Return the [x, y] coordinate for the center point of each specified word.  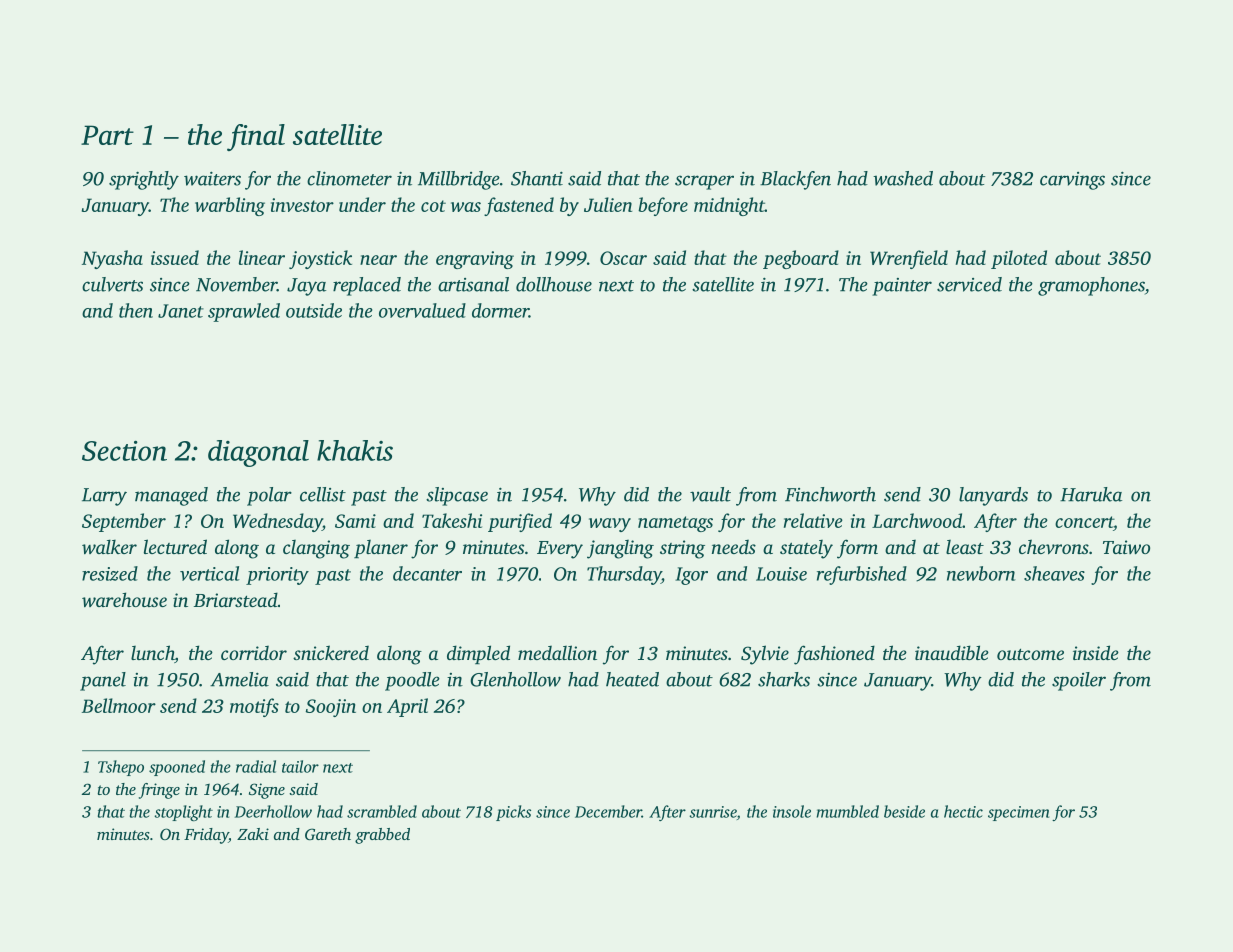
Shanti [537, 178]
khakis [355, 450]
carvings [1072, 181]
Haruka [1091, 494]
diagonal [258, 453]
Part [107, 135]
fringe [159, 791]
